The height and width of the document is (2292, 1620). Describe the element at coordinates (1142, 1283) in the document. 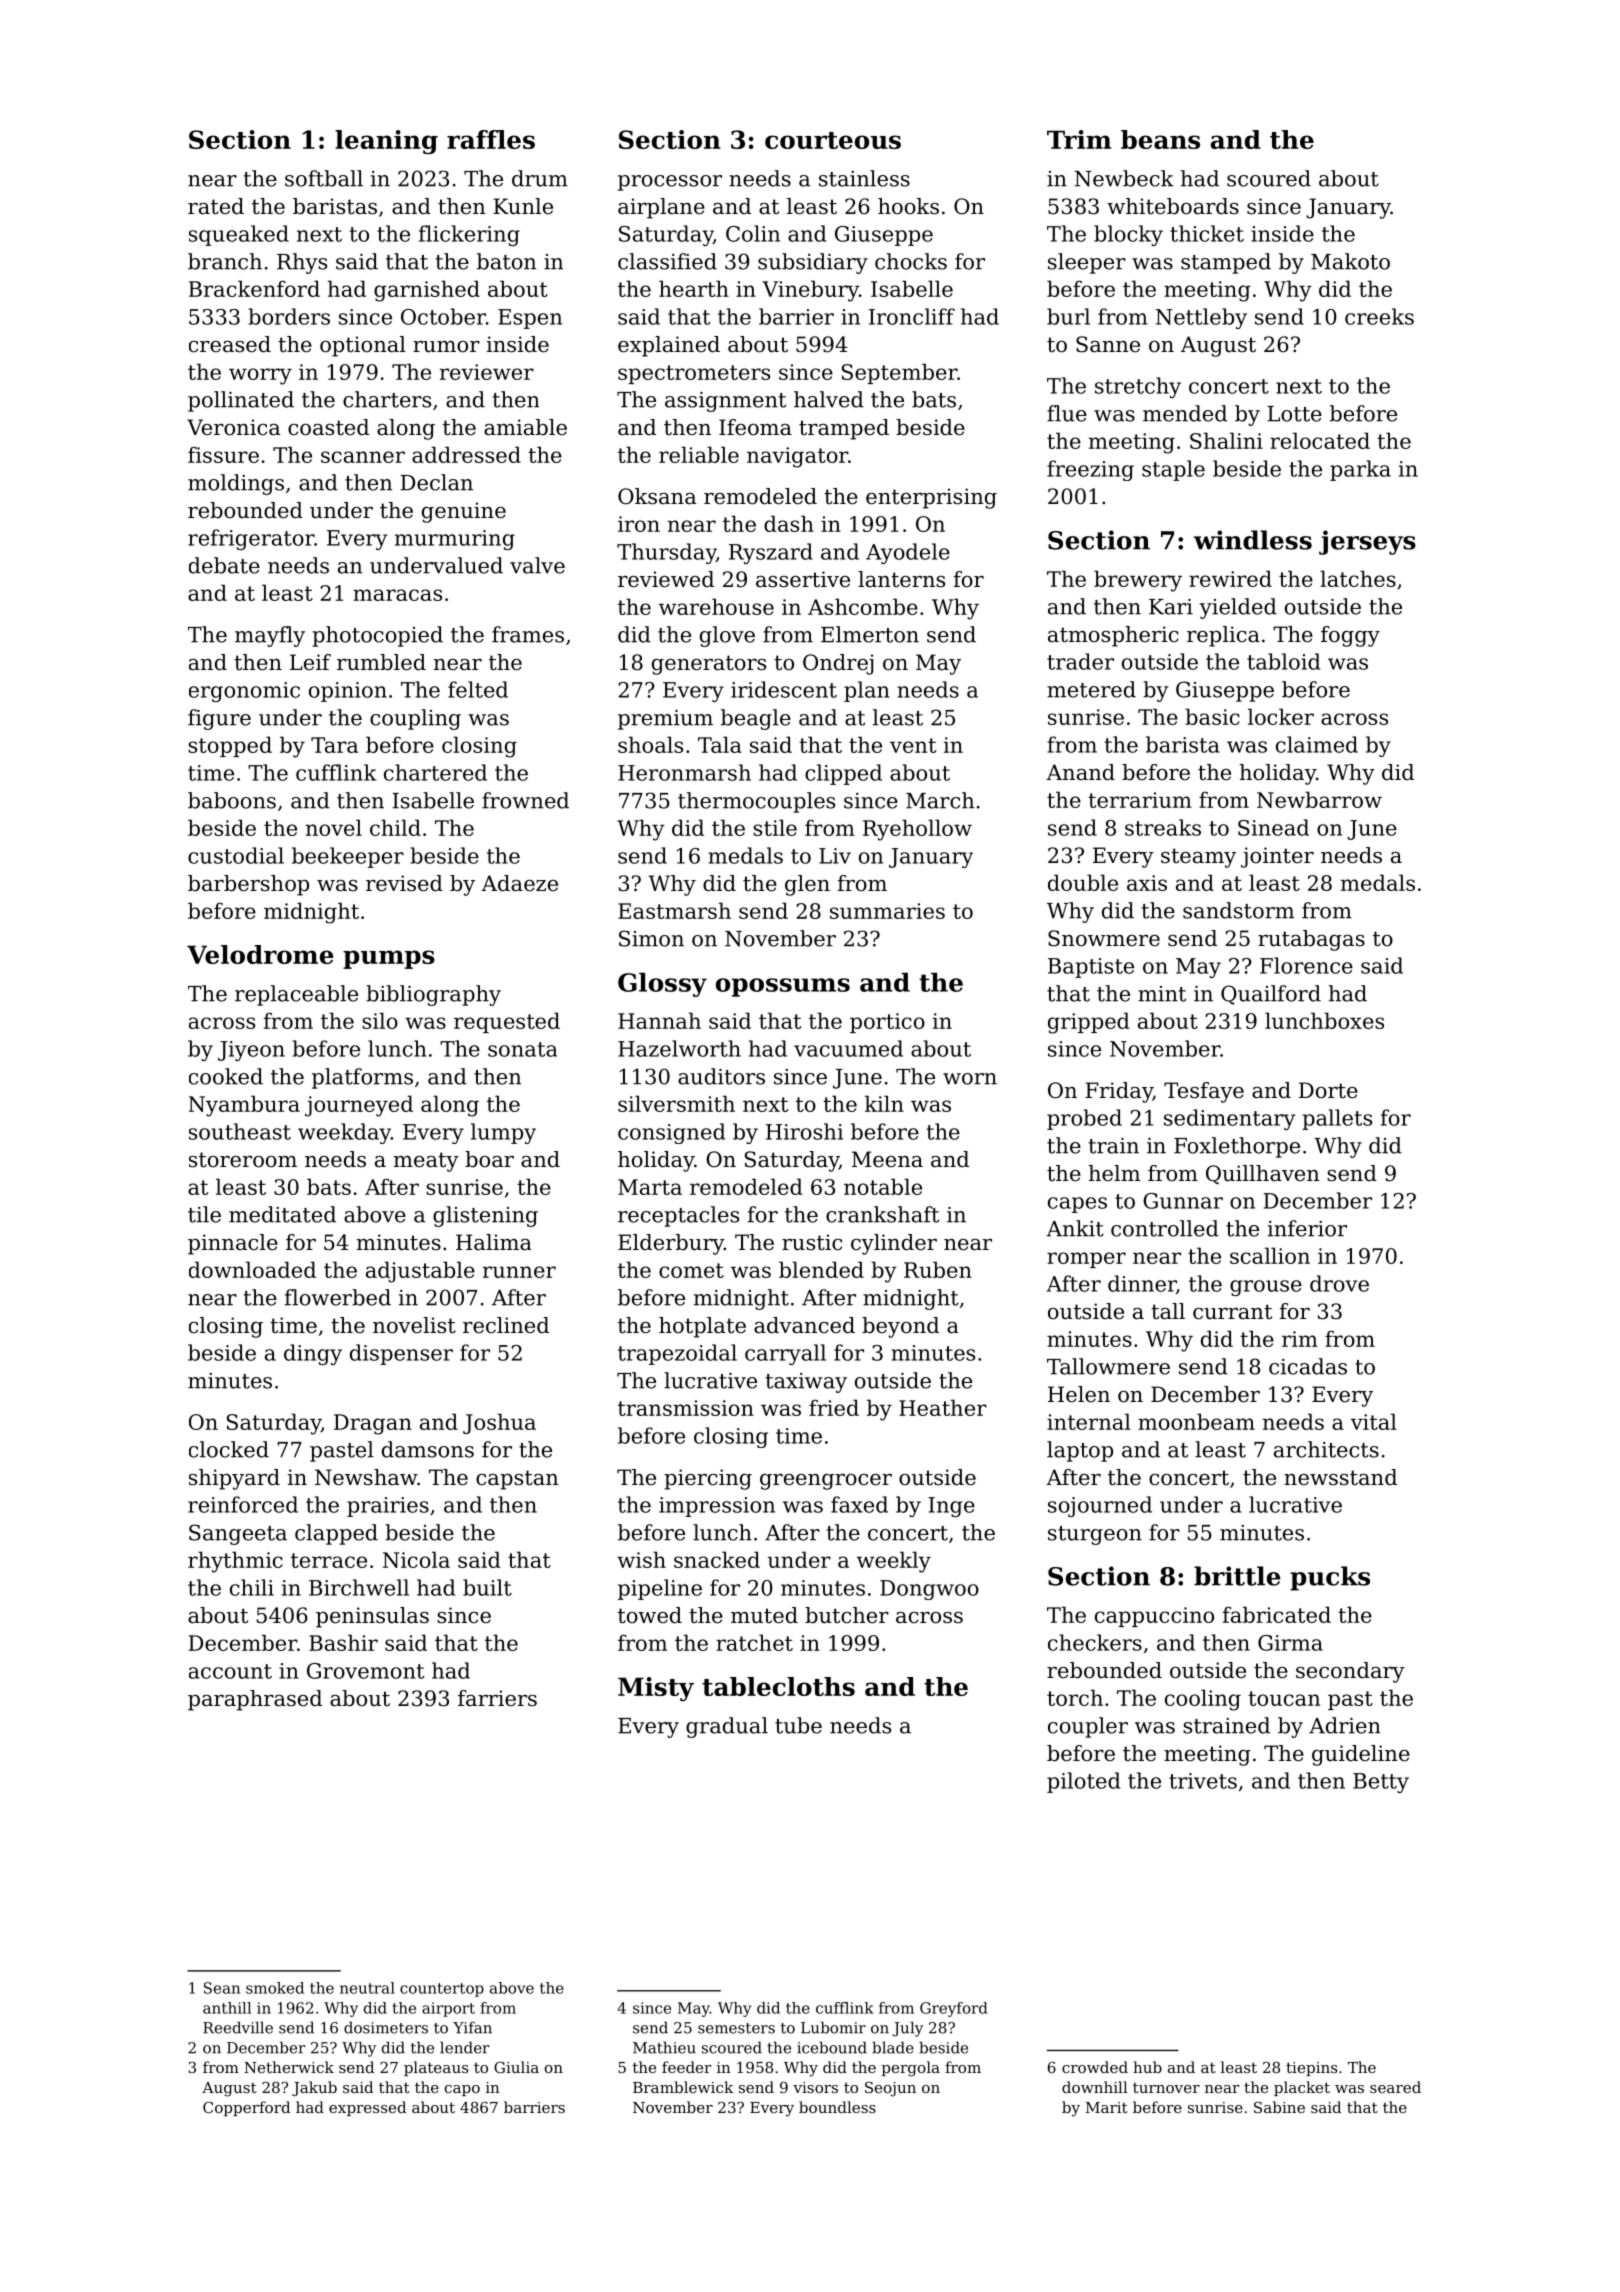

I see `dinner` at that location.
